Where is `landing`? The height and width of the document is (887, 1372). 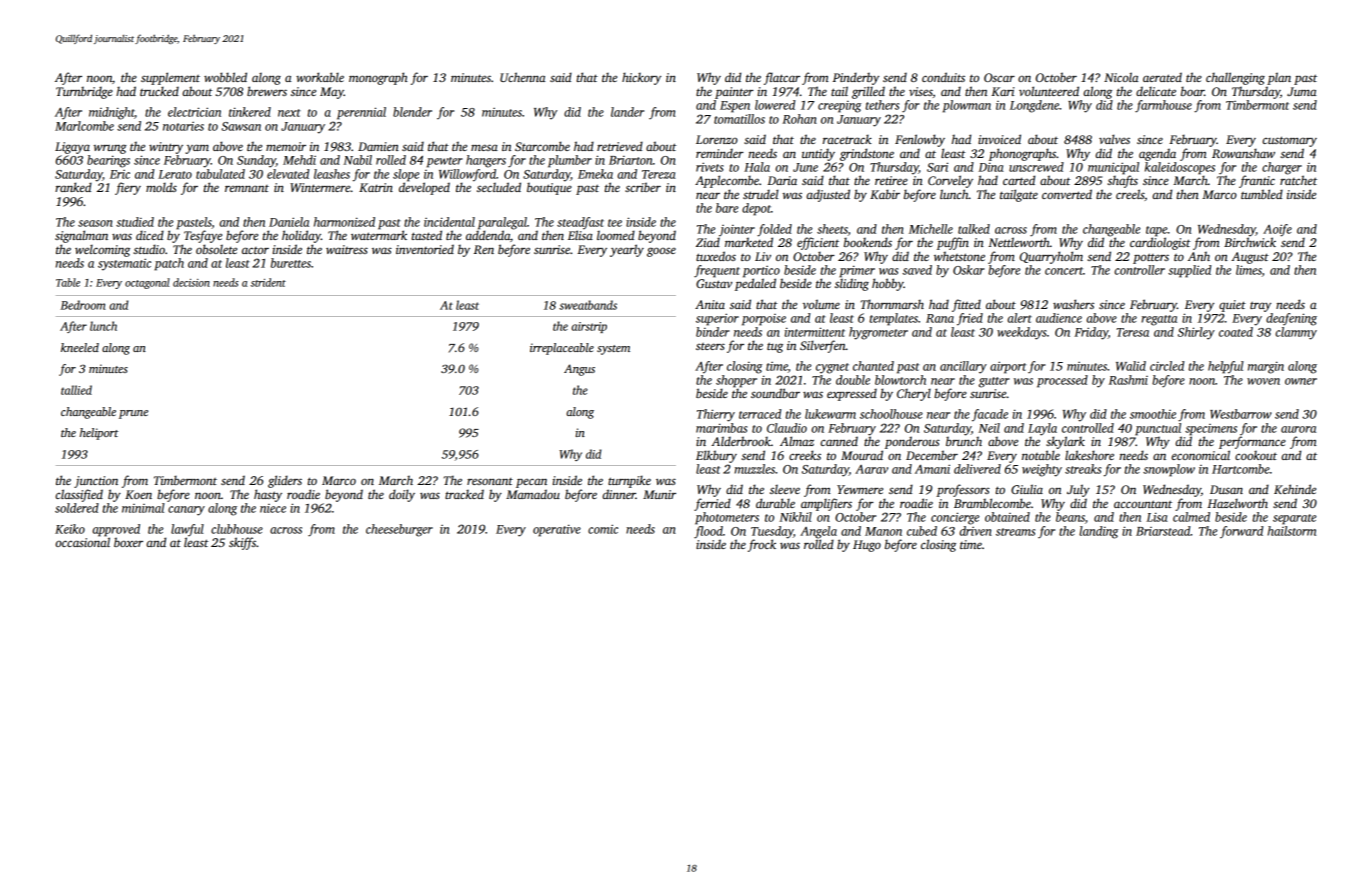 landing is located at coordinates (1098, 532).
